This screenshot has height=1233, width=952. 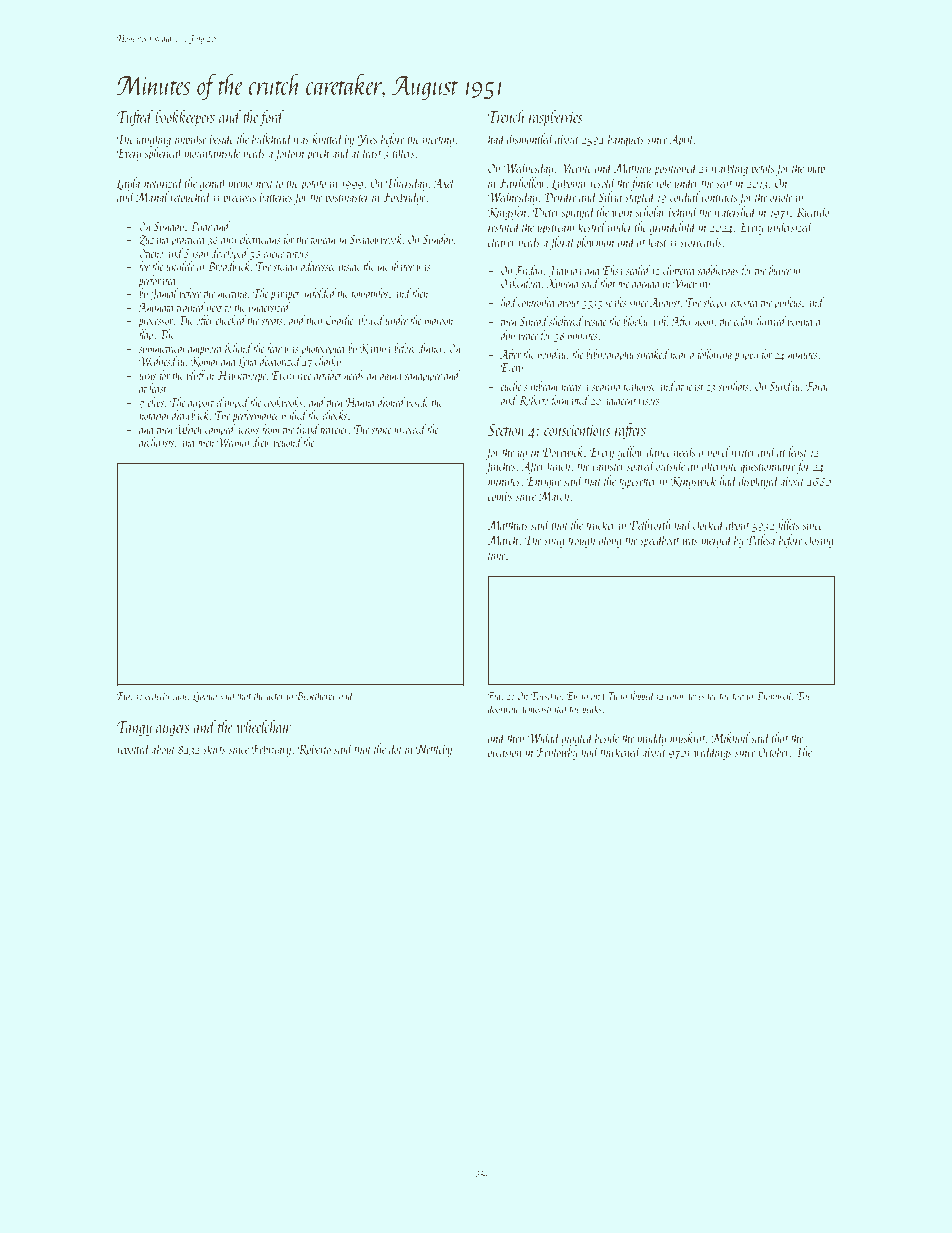 What do you see at coordinates (774, 695) in the screenshot?
I see `Plumwell` at bounding box center [774, 695].
